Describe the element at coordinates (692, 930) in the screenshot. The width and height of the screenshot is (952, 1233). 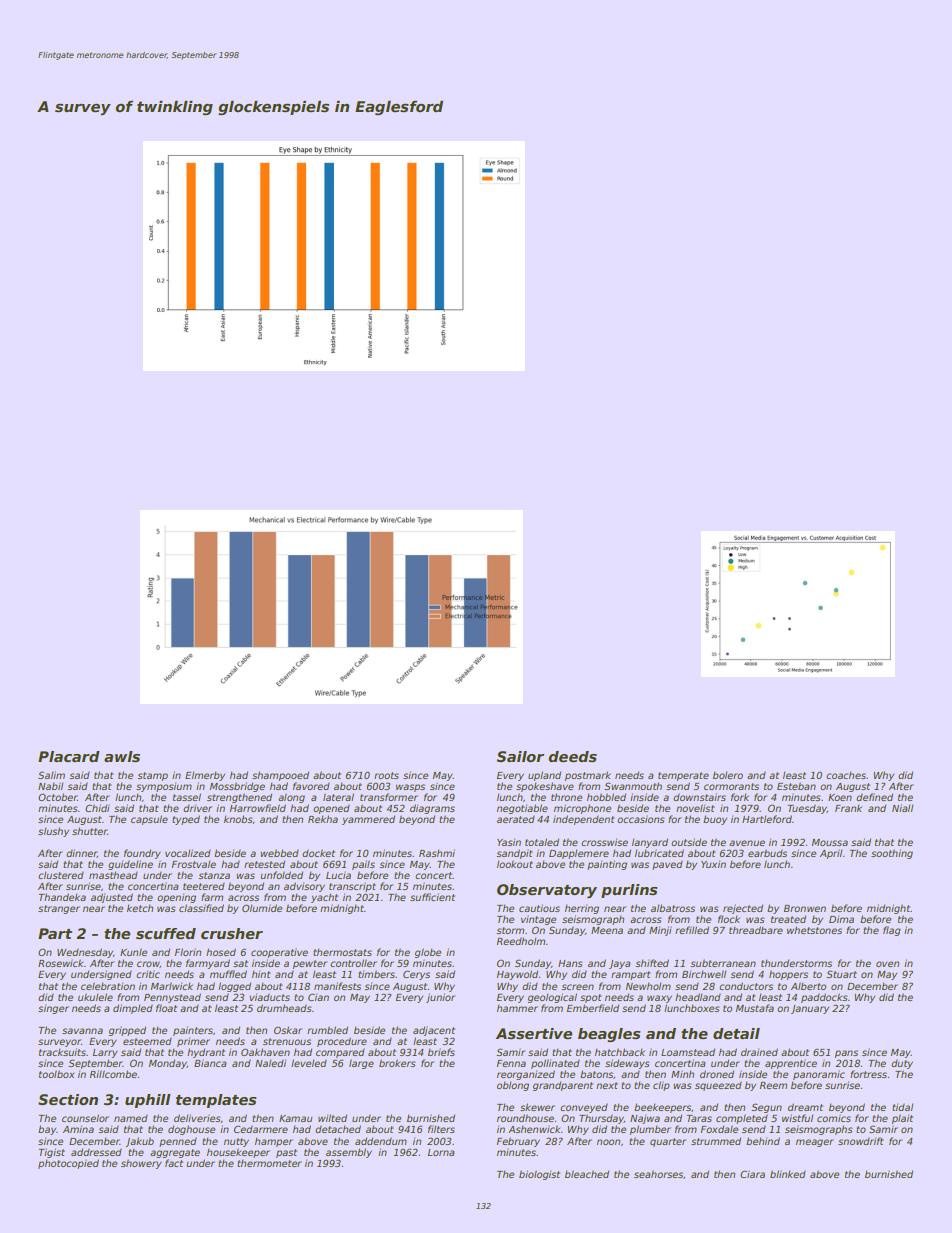
I see `refilled` at that location.
